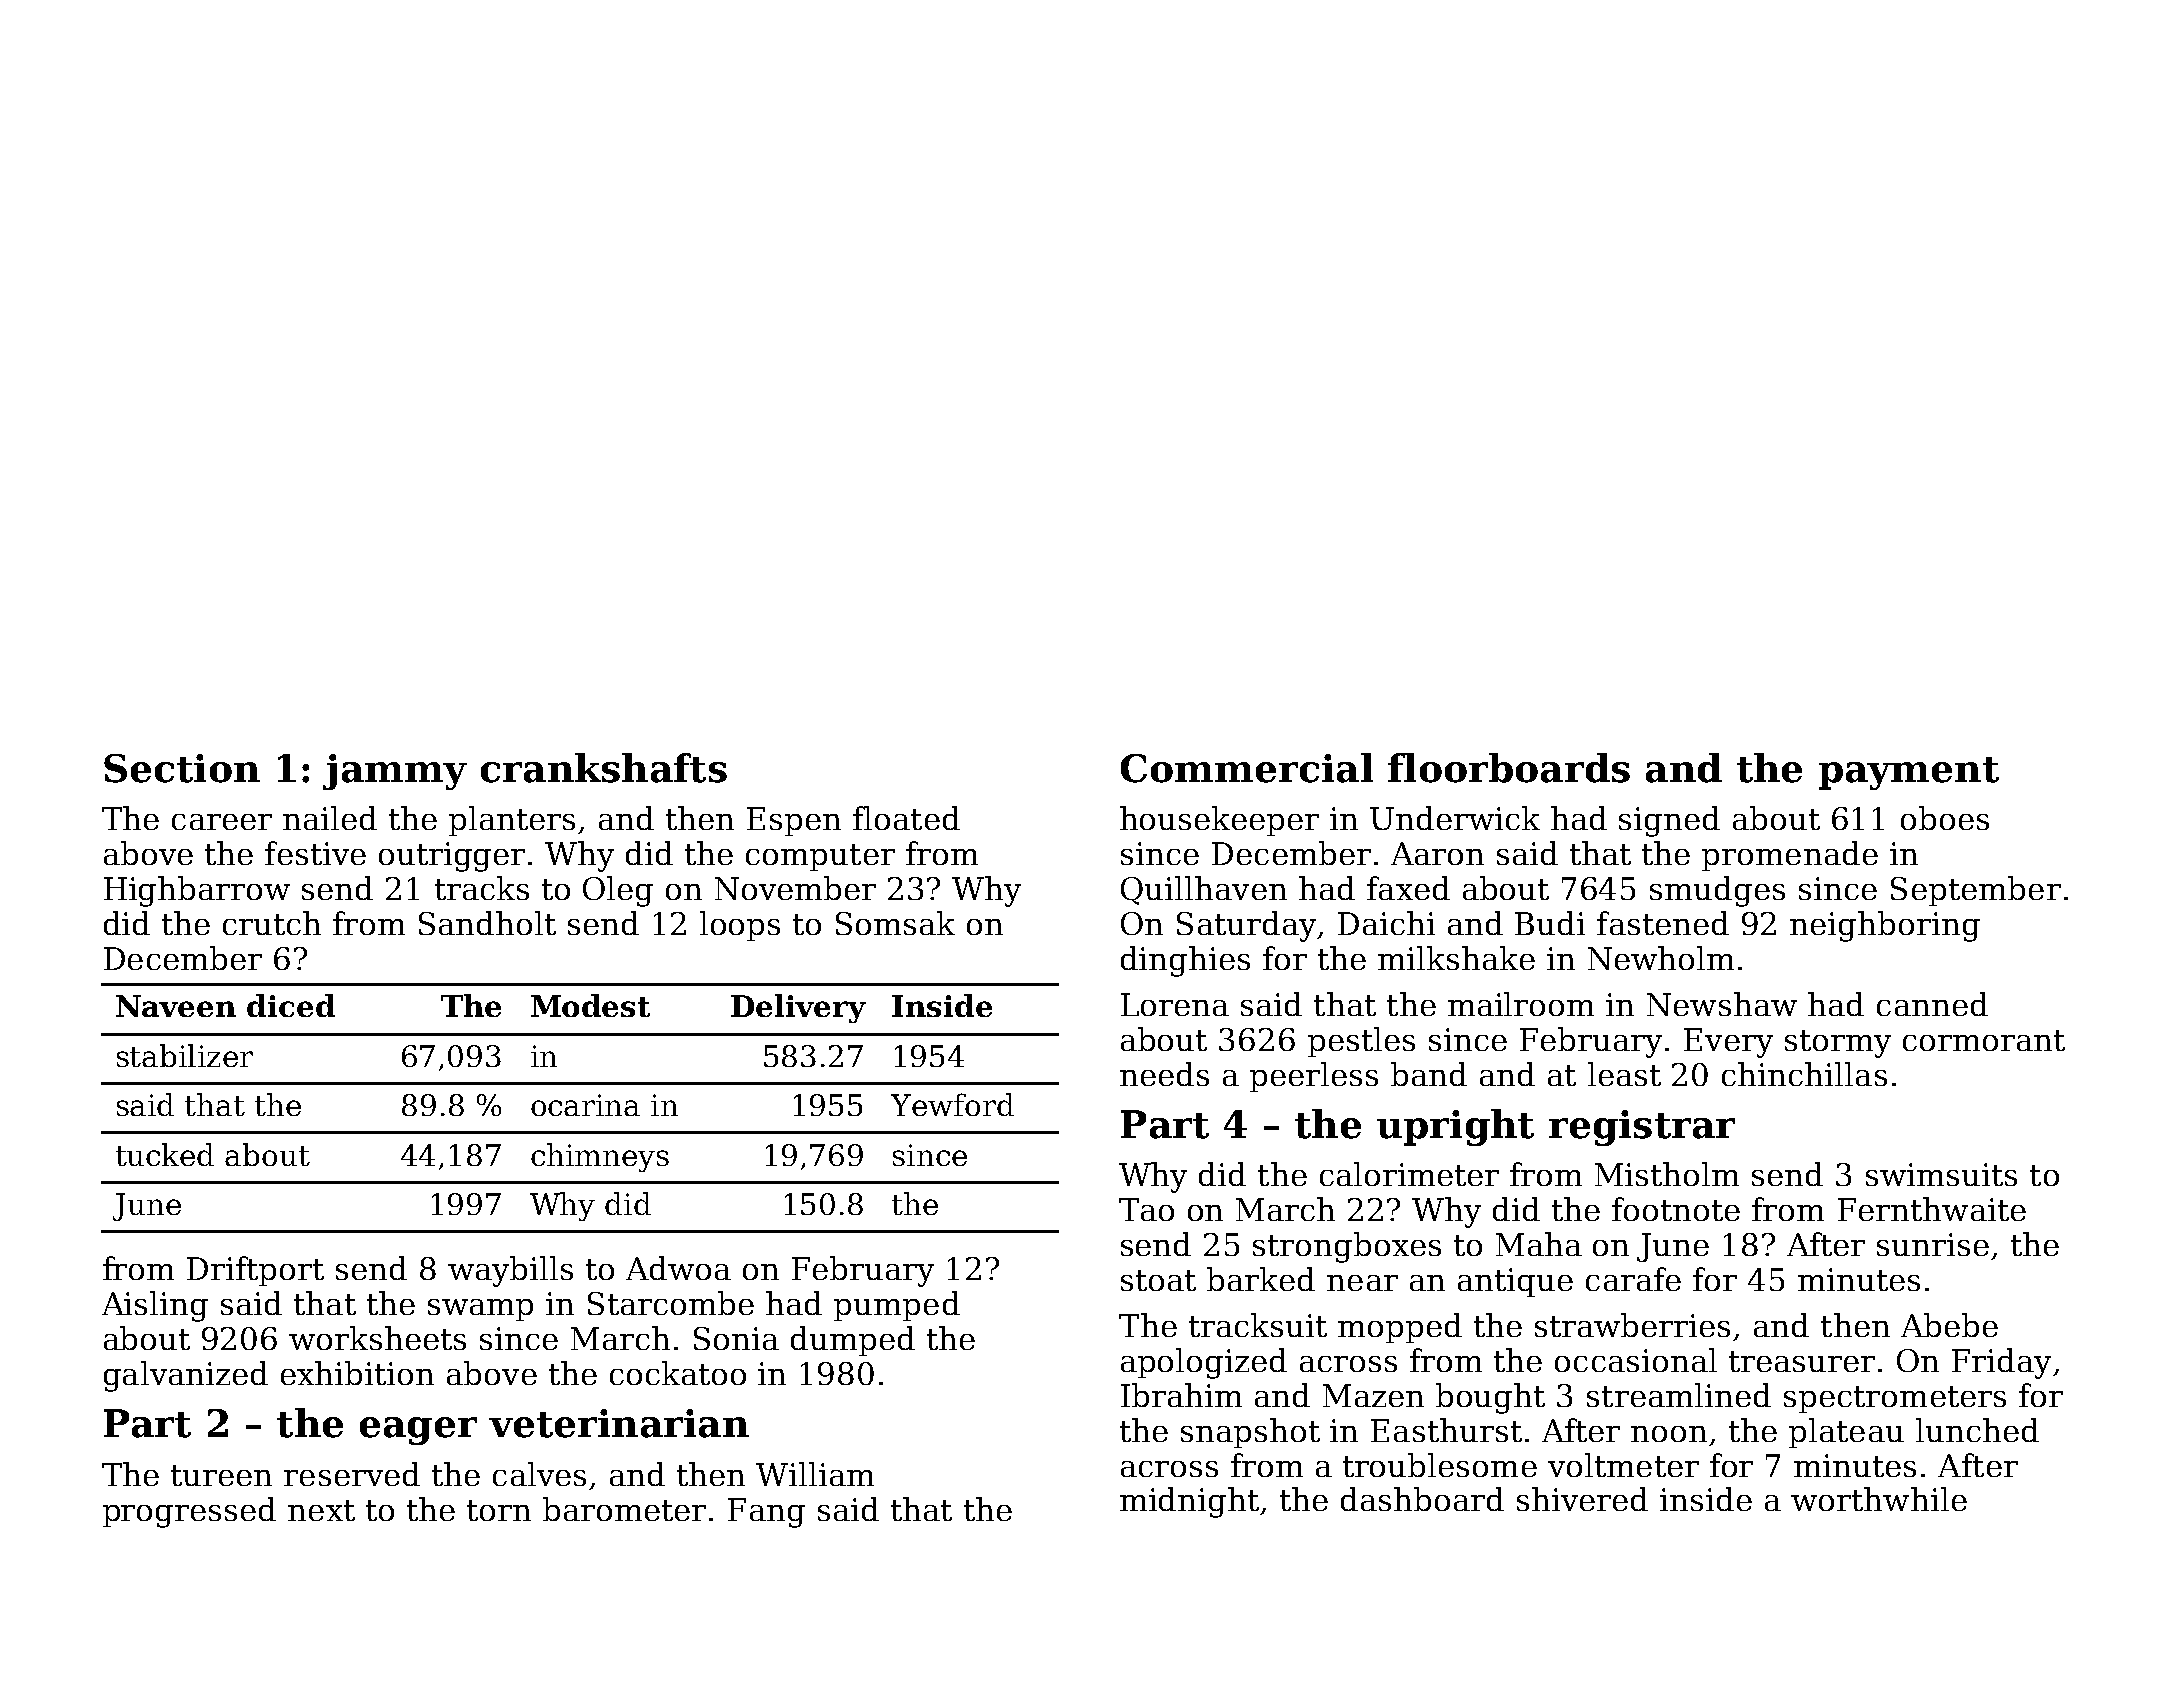  I want to click on worthwhile, so click(1879, 1499).
